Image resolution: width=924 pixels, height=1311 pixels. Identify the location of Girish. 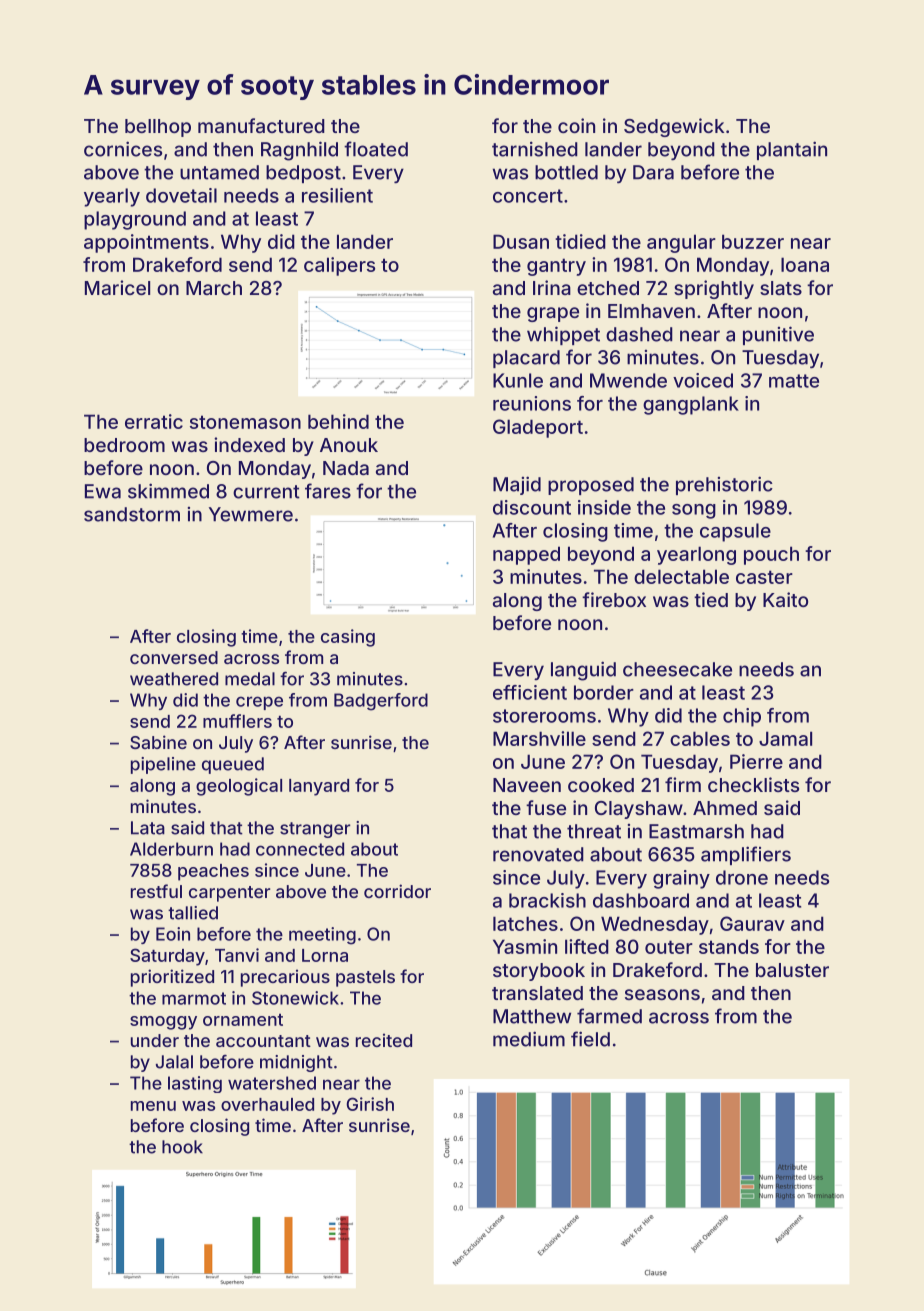
(370, 1104).
